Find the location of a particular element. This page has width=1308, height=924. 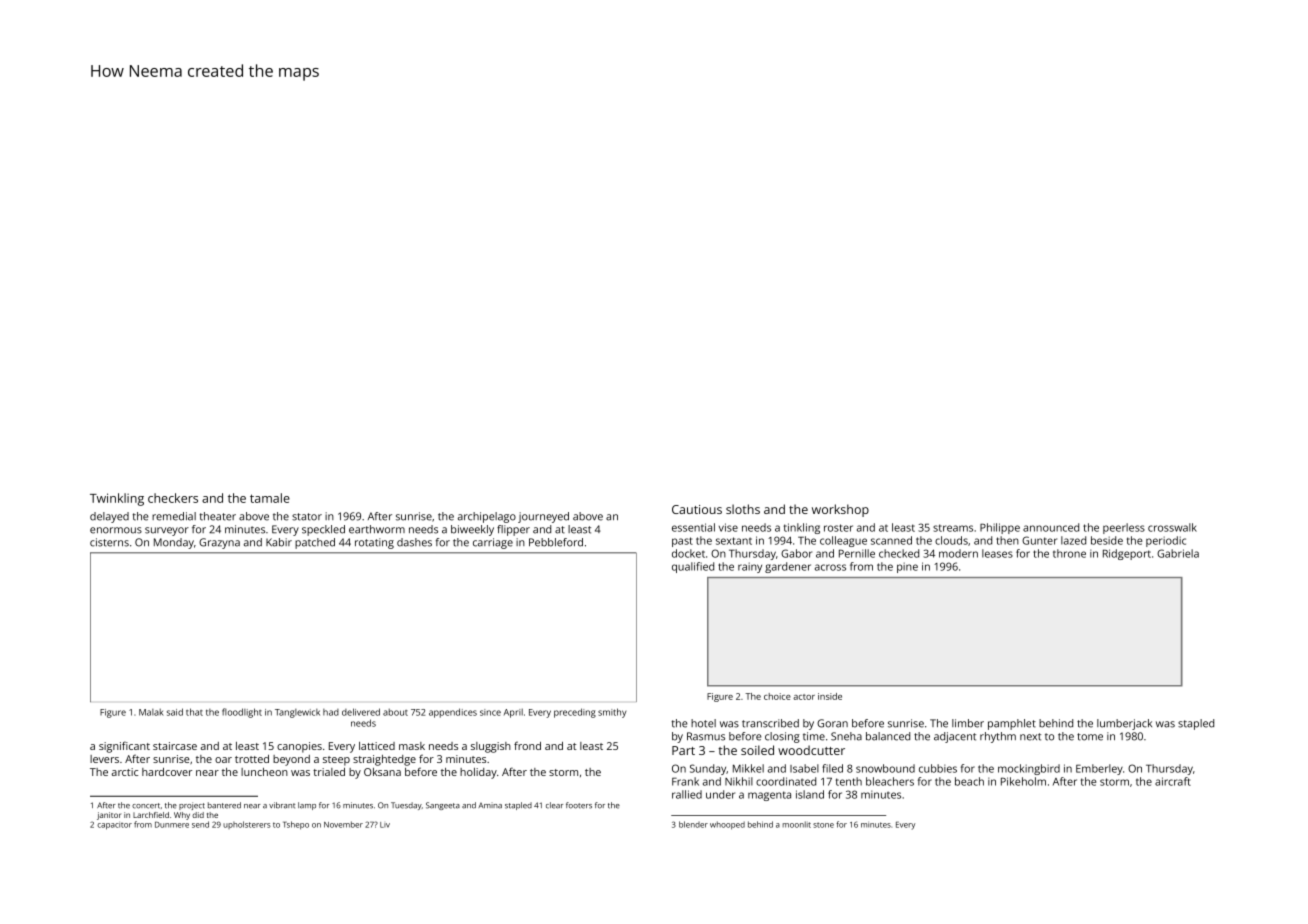

sloths is located at coordinates (743, 509).
